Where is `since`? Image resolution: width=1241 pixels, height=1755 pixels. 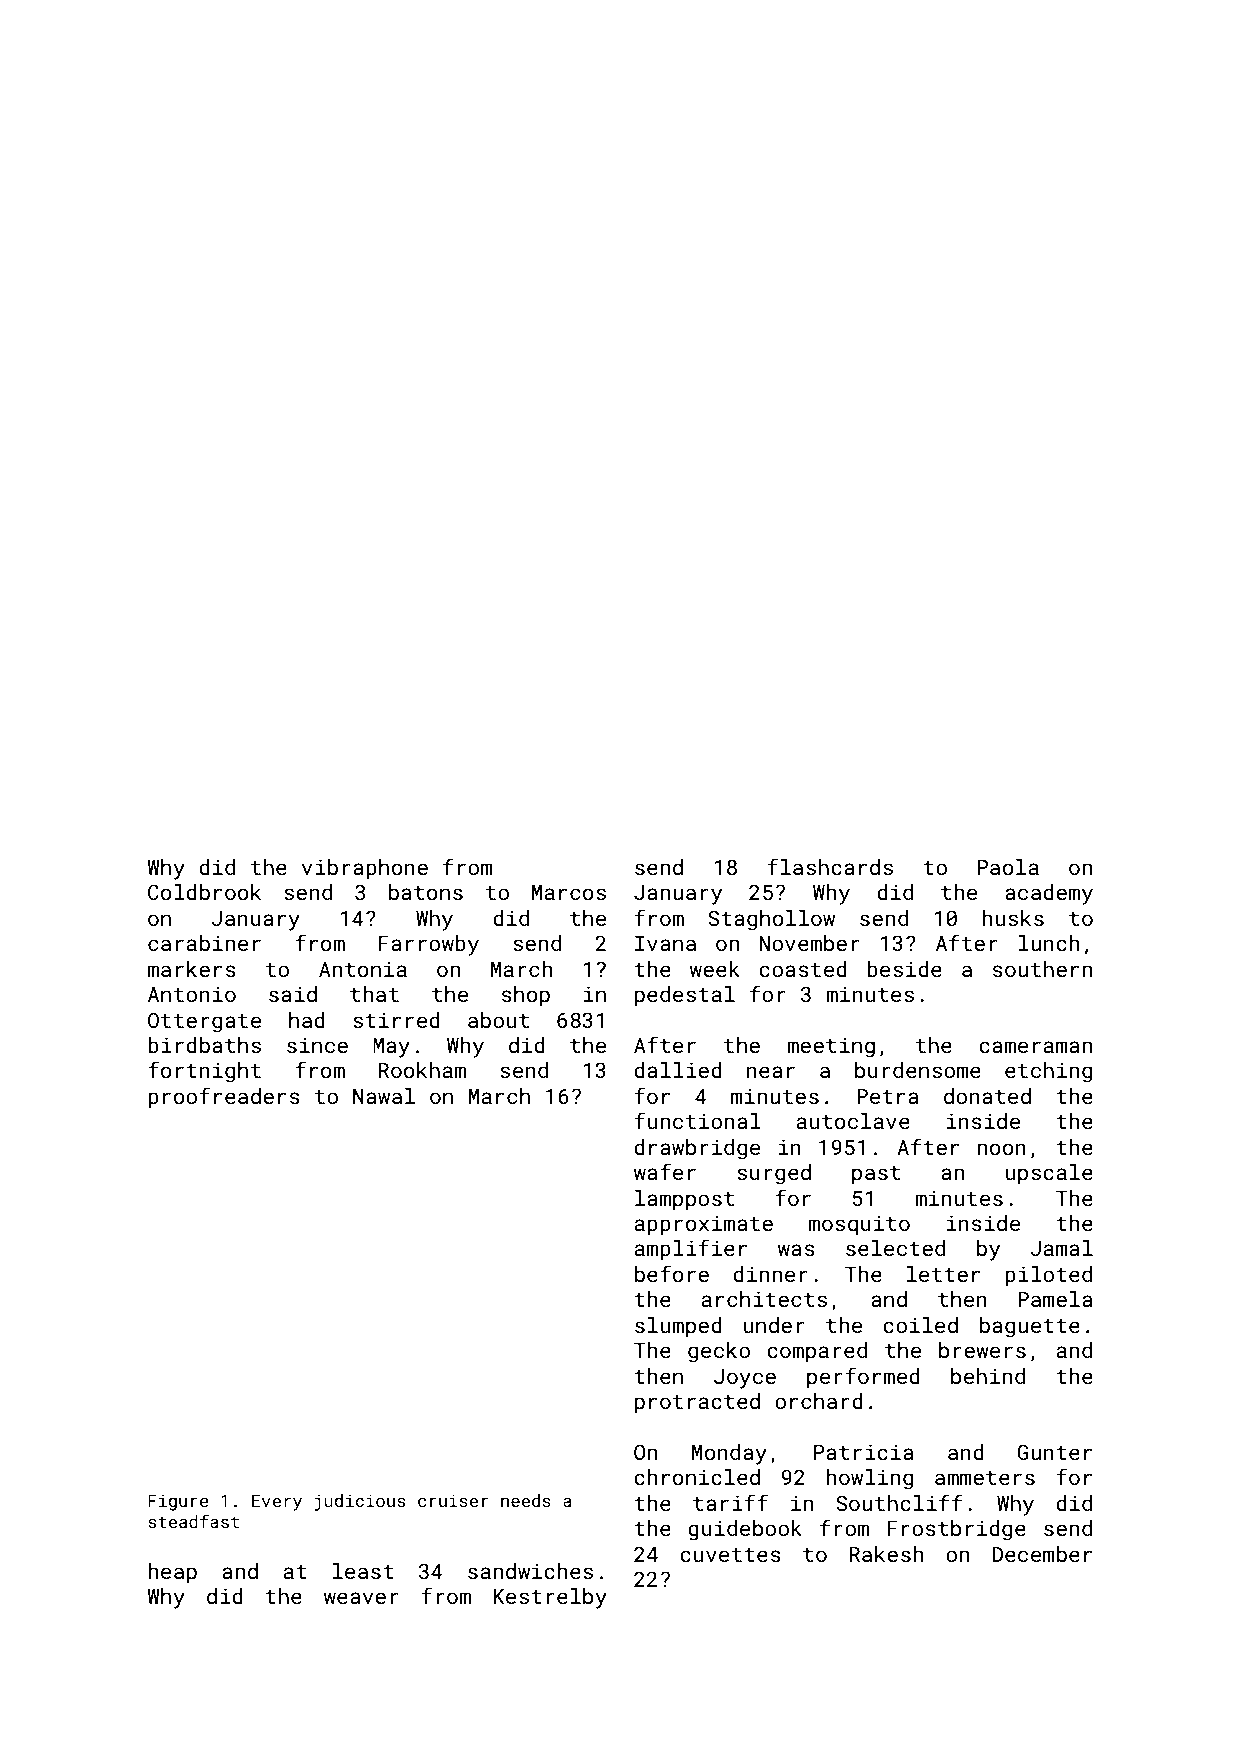 since is located at coordinates (317, 1045).
